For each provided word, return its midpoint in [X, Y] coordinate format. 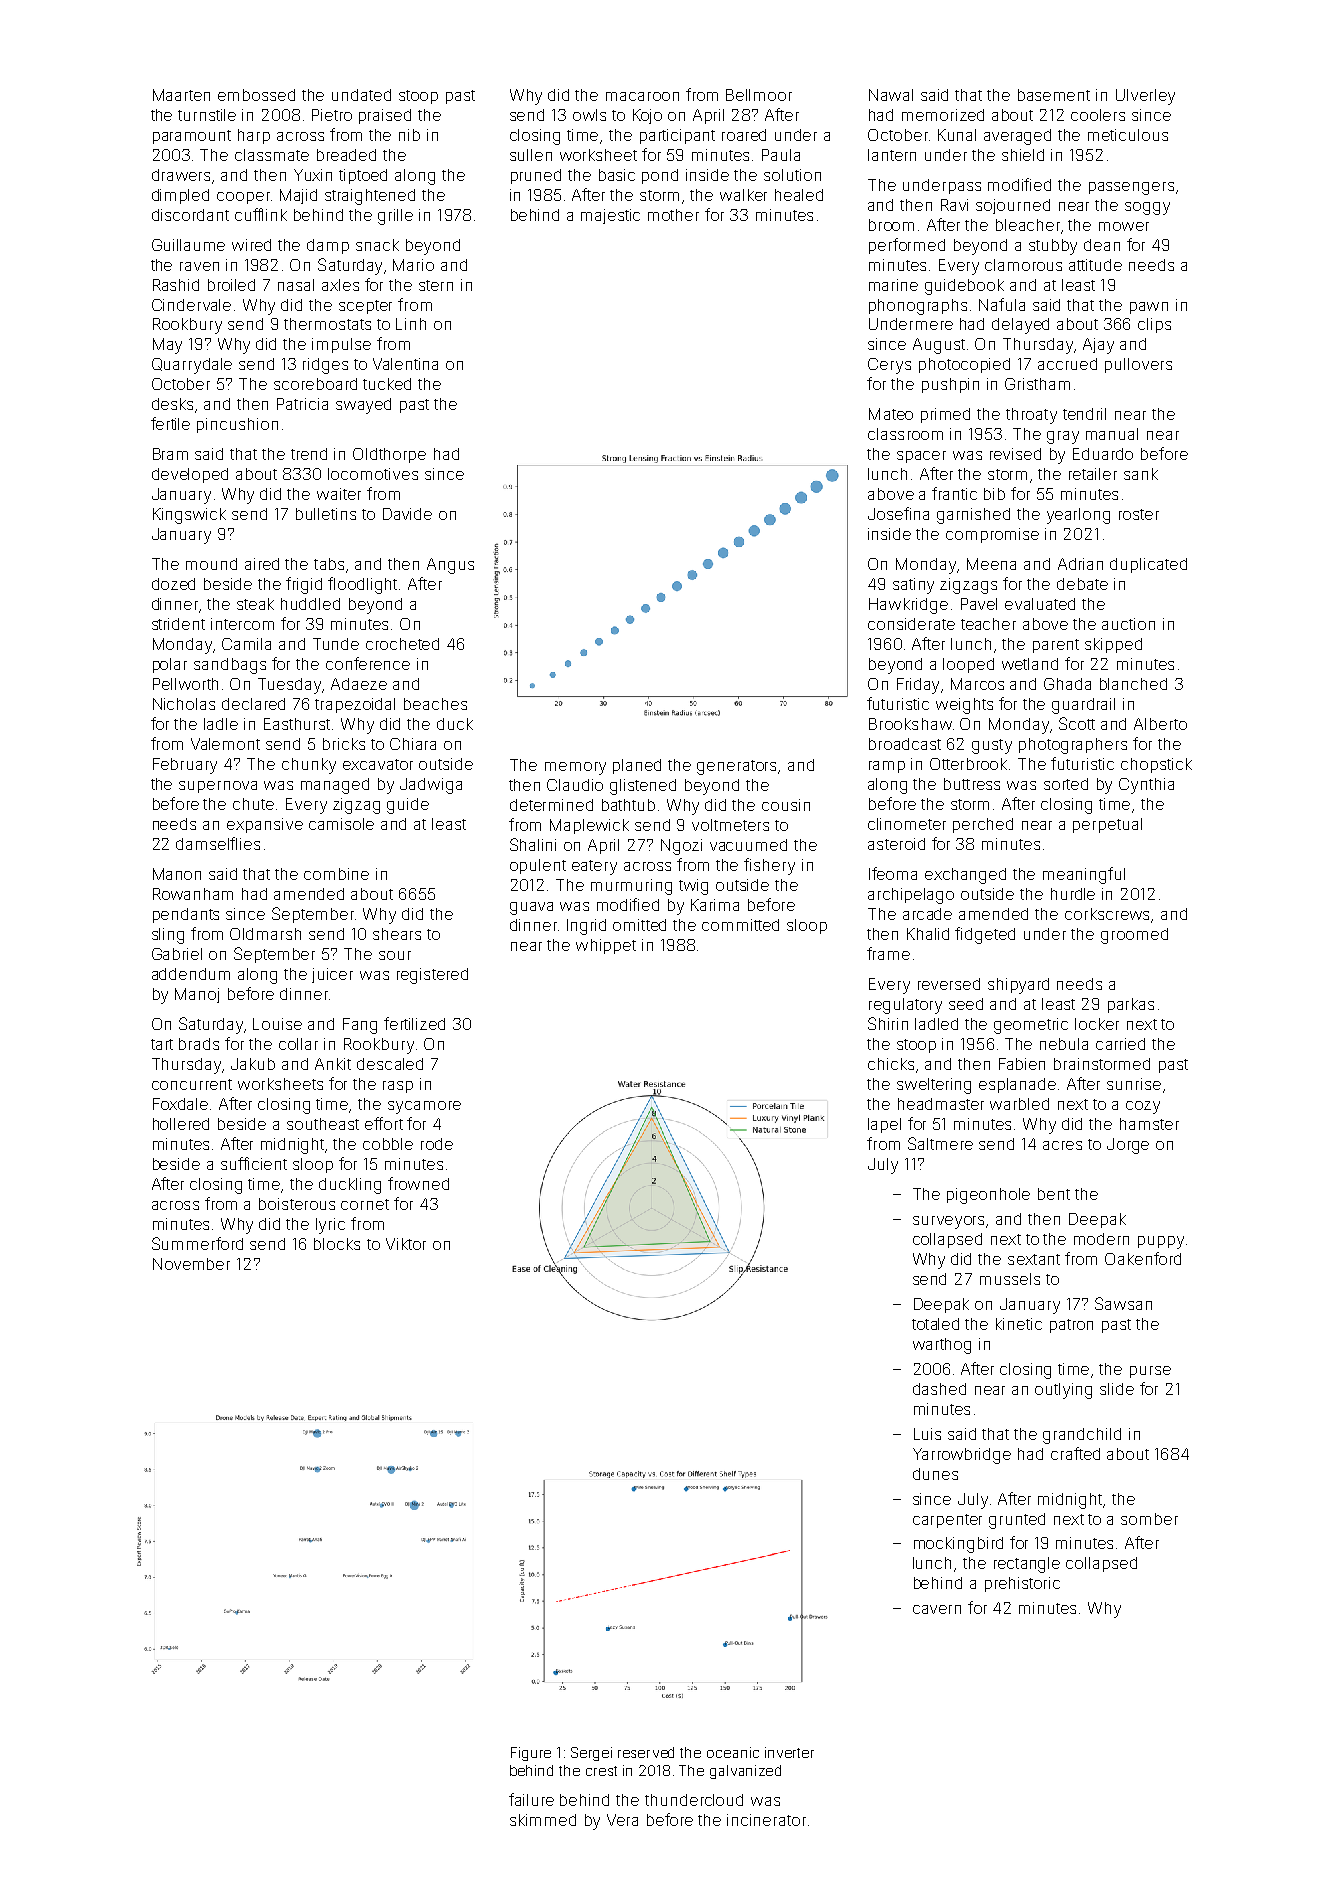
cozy [1143, 1107]
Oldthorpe [389, 455]
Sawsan [1123, 1303]
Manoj [197, 995]
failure [531, 1799]
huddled [310, 604]
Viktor [406, 1244]
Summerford [197, 1243]
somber [1149, 1519]
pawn [1149, 308]
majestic [610, 216]
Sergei [591, 1754]
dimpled [180, 196]
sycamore [424, 1107]
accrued [1067, 364]
